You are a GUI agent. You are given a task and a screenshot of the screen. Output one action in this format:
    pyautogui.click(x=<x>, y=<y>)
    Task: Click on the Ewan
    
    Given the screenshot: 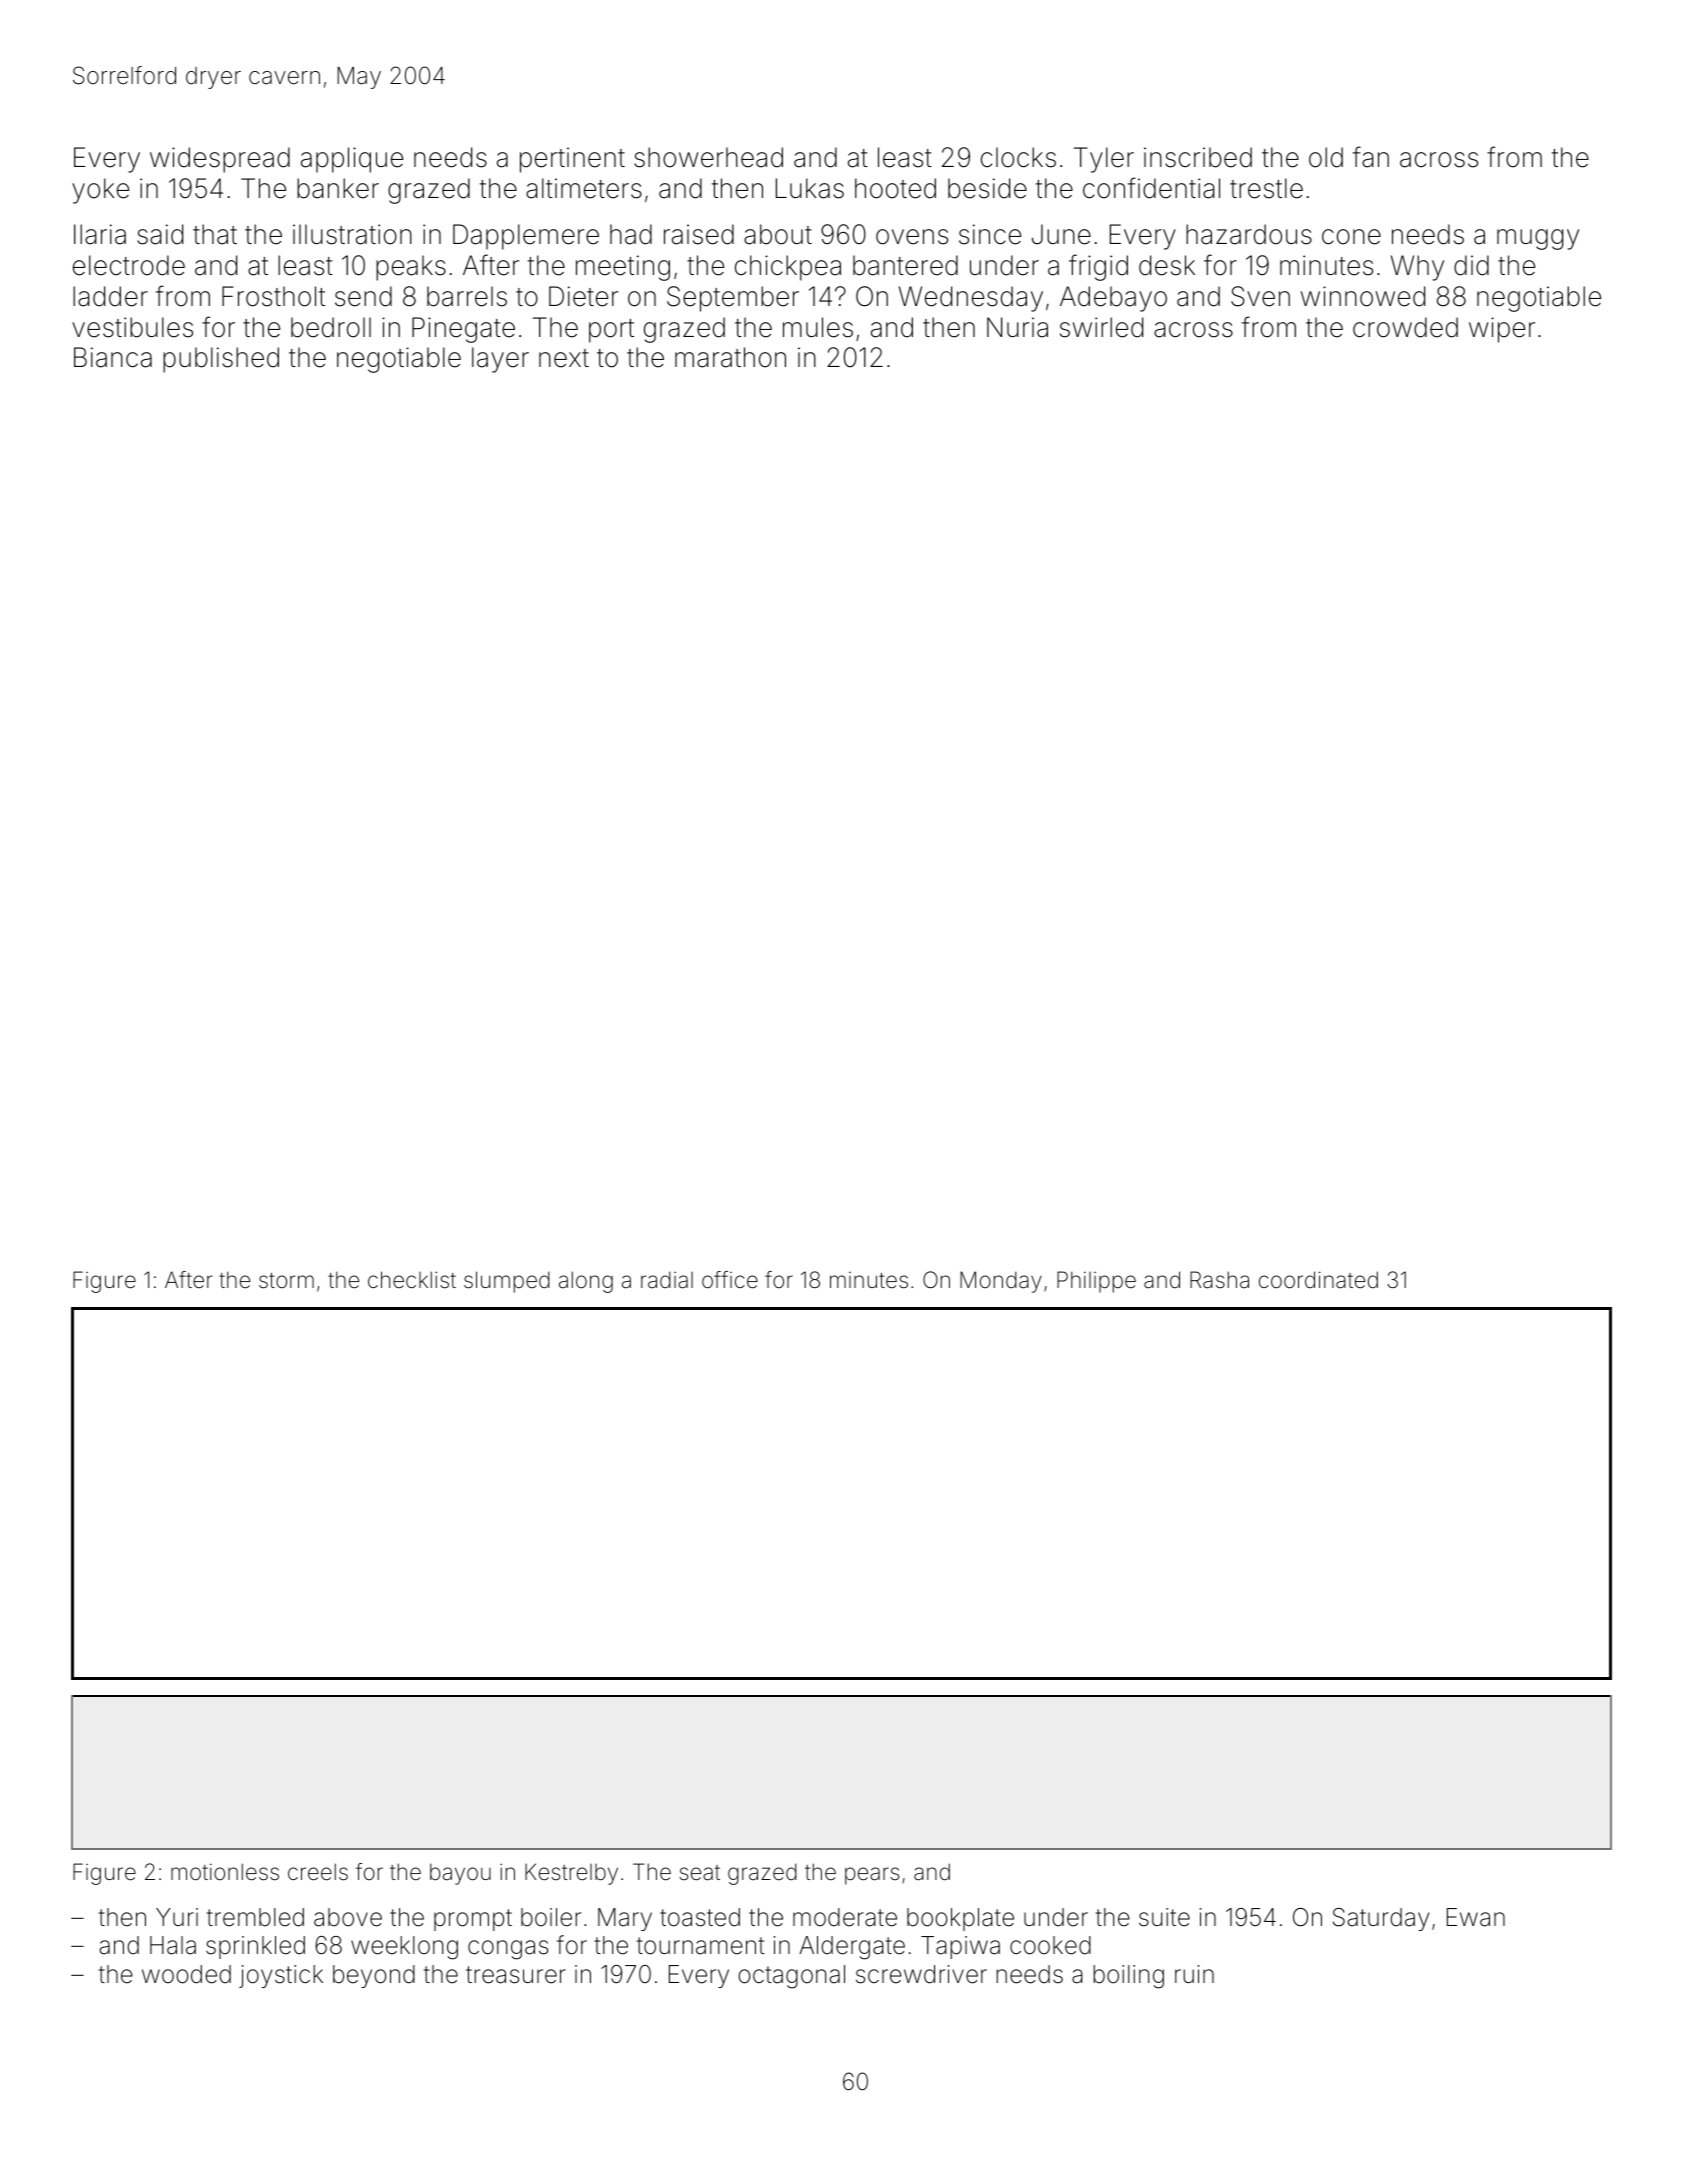 What is the action you would take?
    pyautogui.click(x=1476, y=1917)
